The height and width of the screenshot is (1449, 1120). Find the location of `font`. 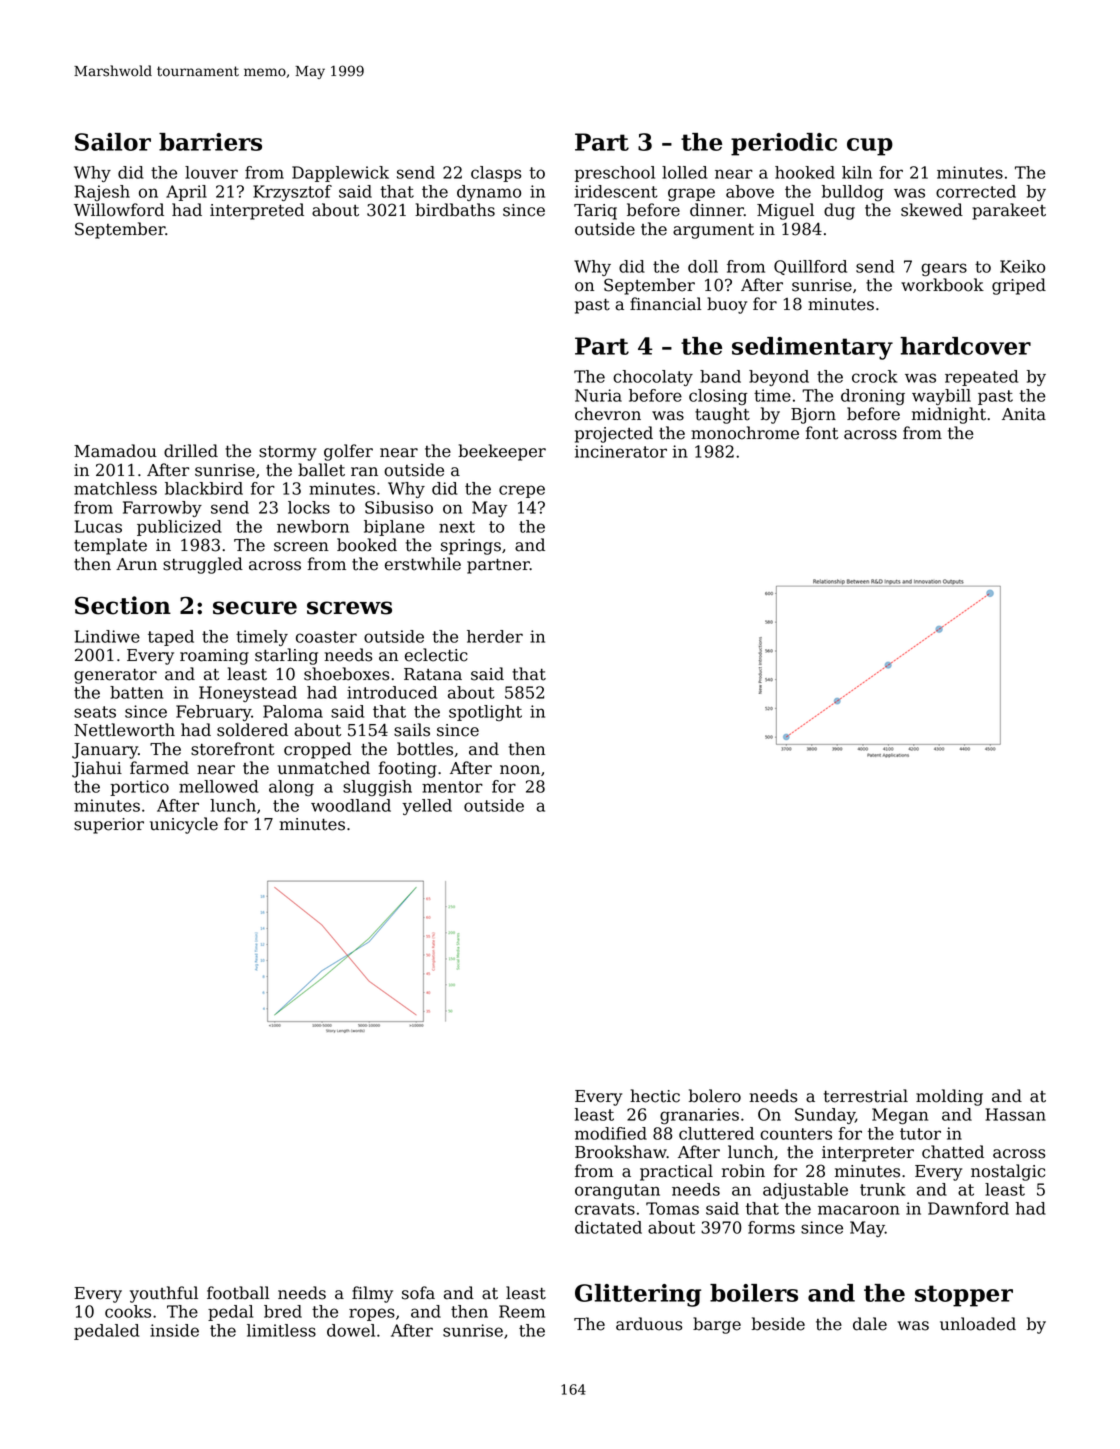

font is located at coordinates (822, 433).
